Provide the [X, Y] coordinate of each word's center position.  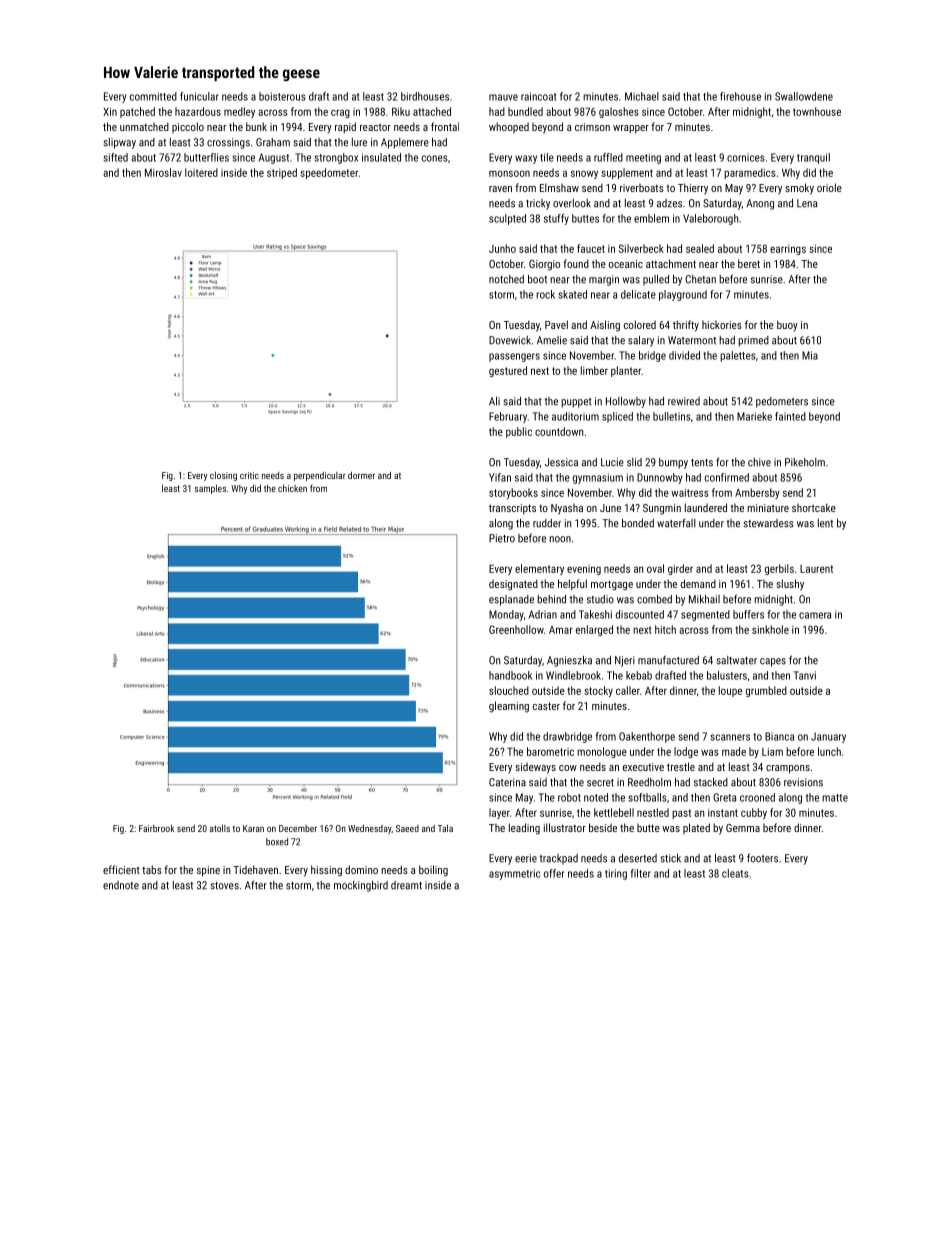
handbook [510, 675]
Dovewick [510, 340]
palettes [738, 356]
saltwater [737, 660]
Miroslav [163, 172]
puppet [576, 403]
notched [506, 279]
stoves [225, 886]
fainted [790, 416]
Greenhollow [516, 629]
